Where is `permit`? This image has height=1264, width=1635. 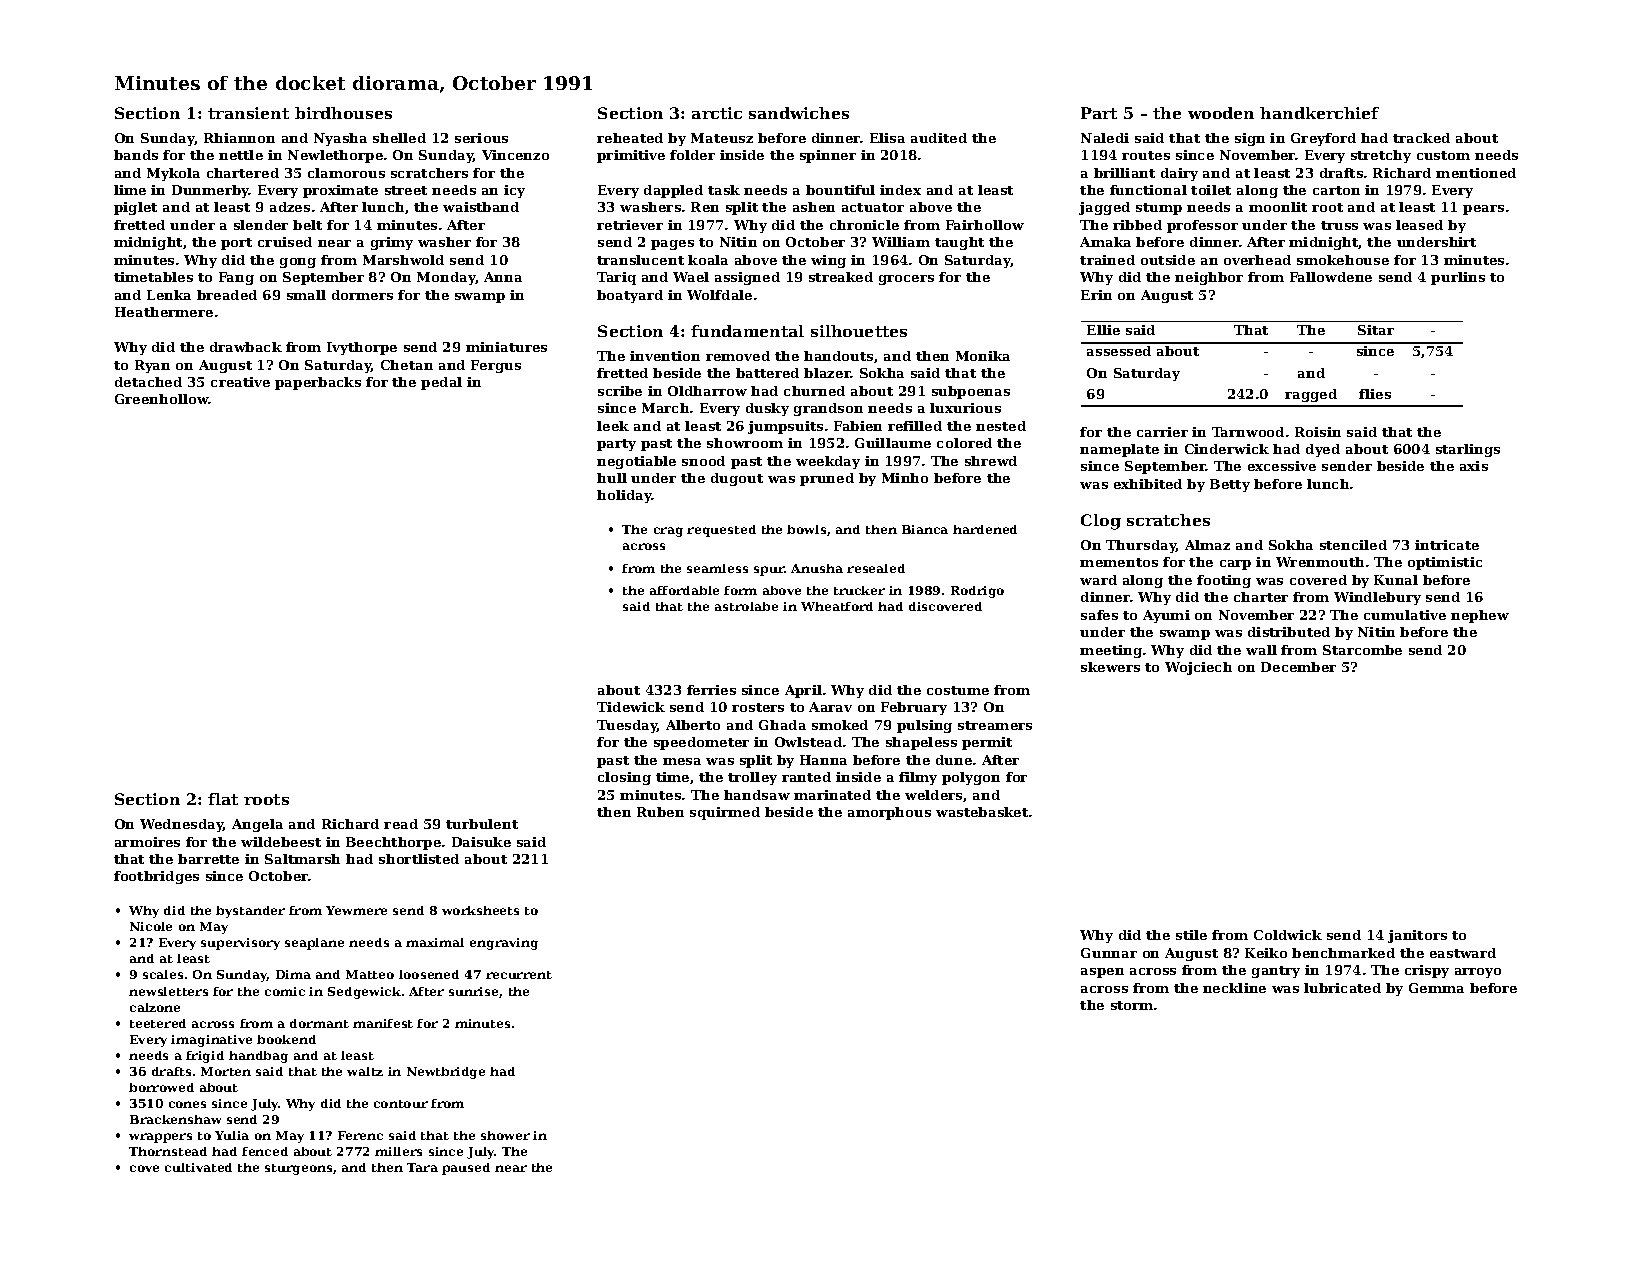 permit is located at coordinates (987, 743).
